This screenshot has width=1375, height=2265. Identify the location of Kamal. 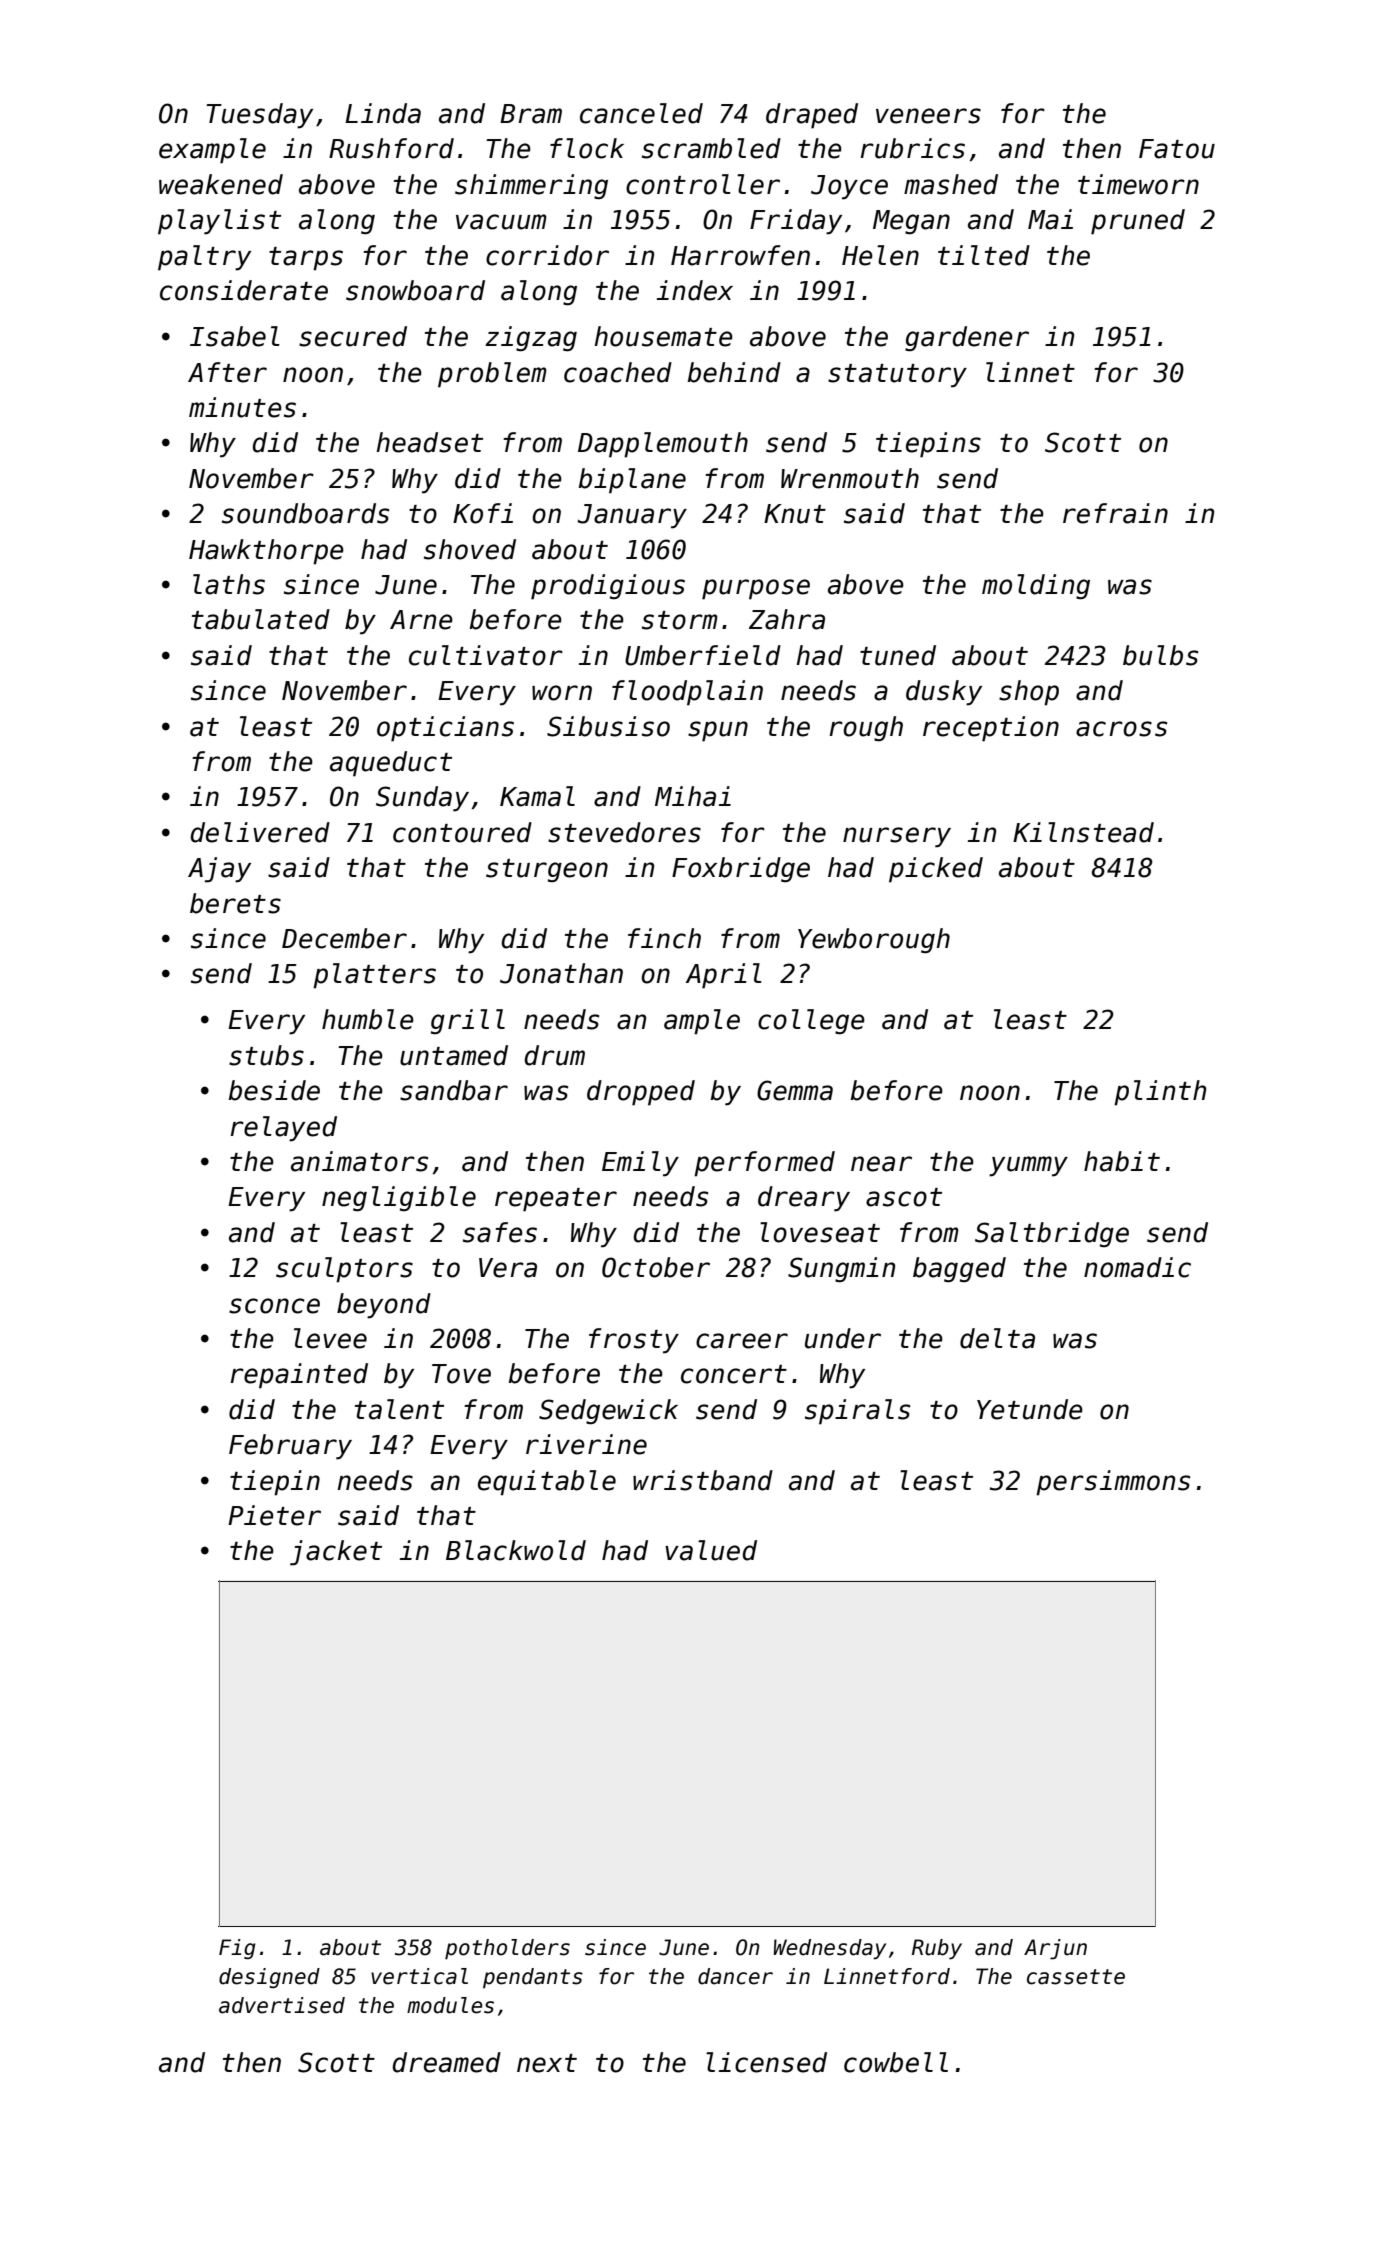
(537, 796).
